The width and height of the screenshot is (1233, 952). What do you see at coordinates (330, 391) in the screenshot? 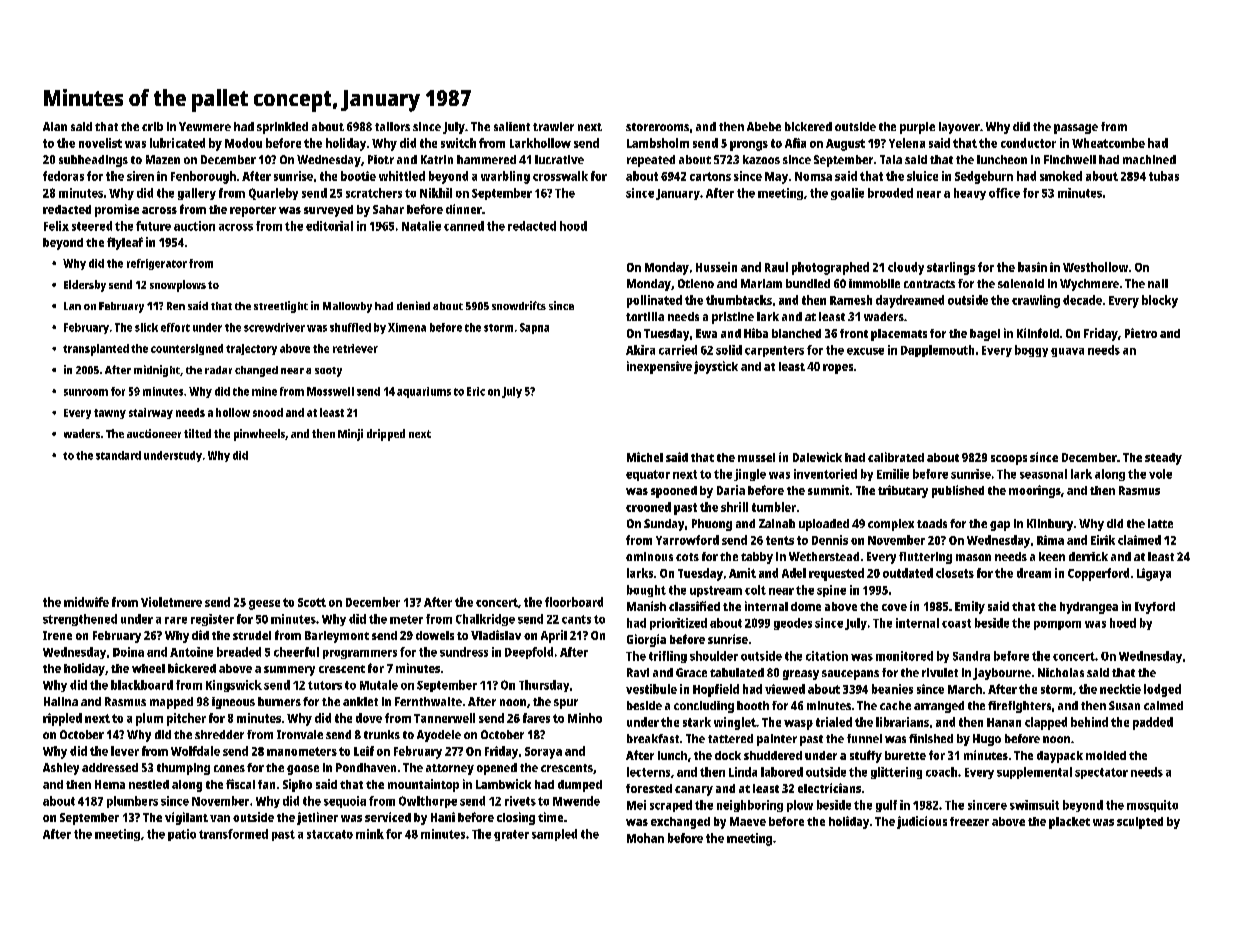
I see `Mosswell` at bounding box center [330, 391].
